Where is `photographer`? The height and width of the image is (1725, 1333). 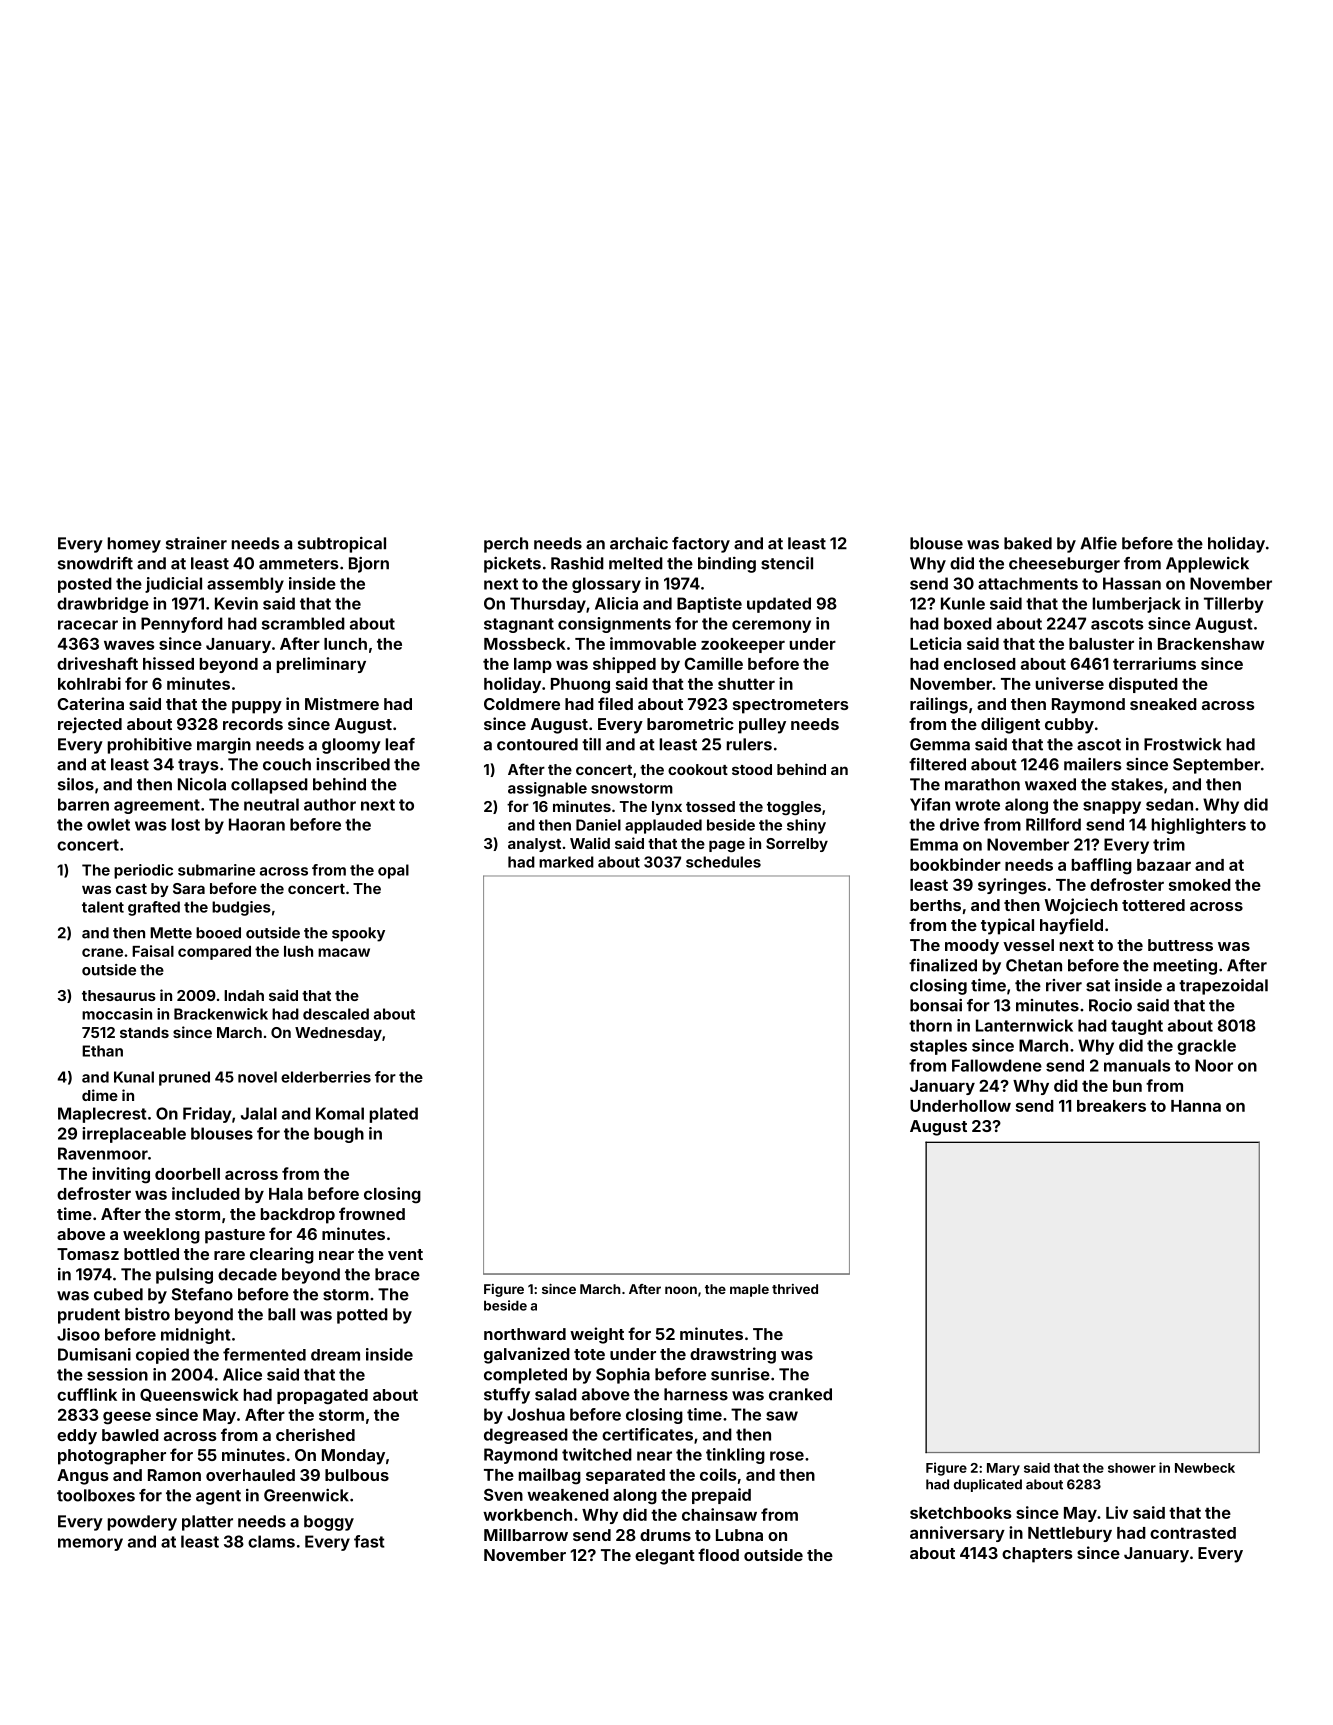 photographer is located at coordinates (112, 1457).
